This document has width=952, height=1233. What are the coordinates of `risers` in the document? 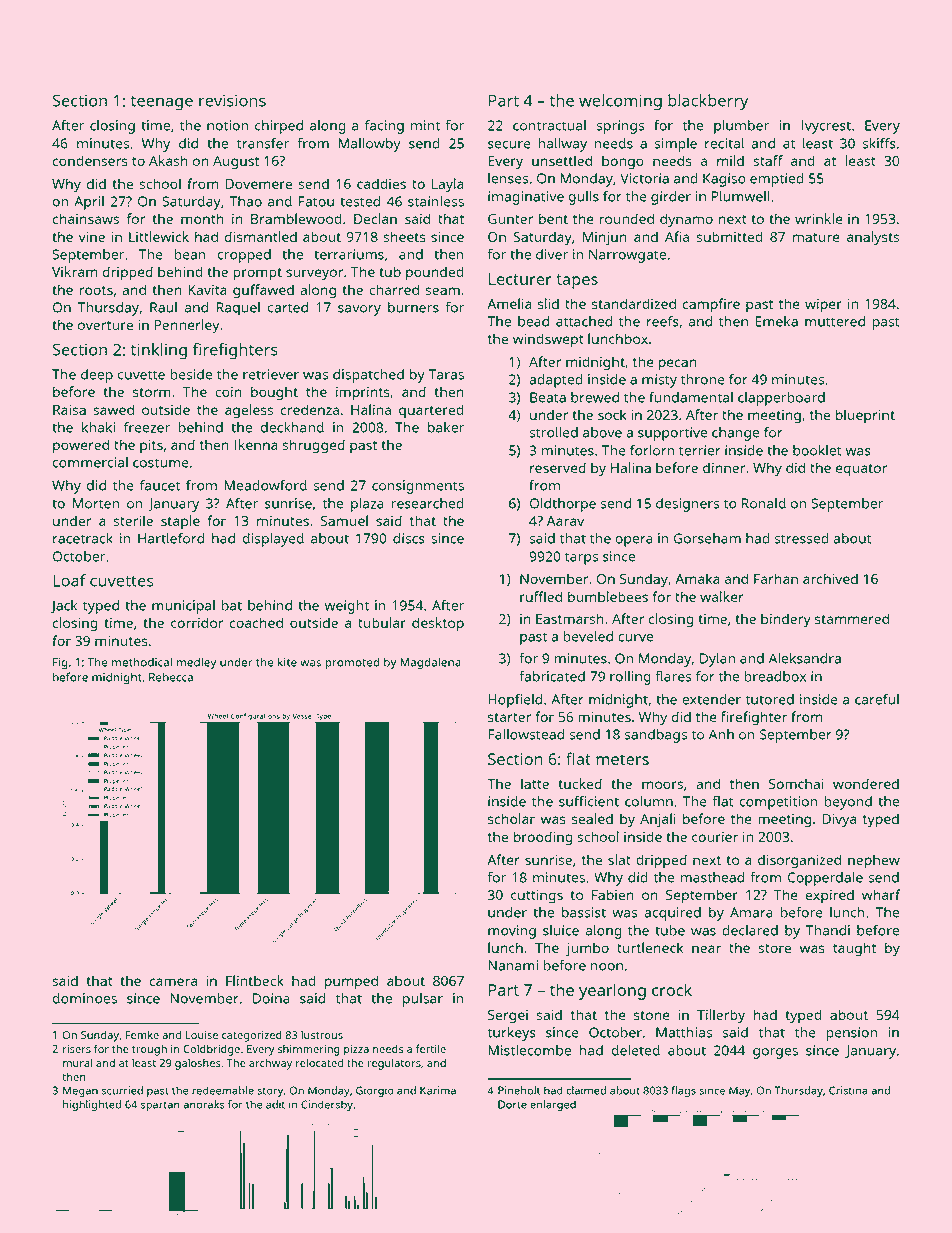 It's located at (77, 1049).
